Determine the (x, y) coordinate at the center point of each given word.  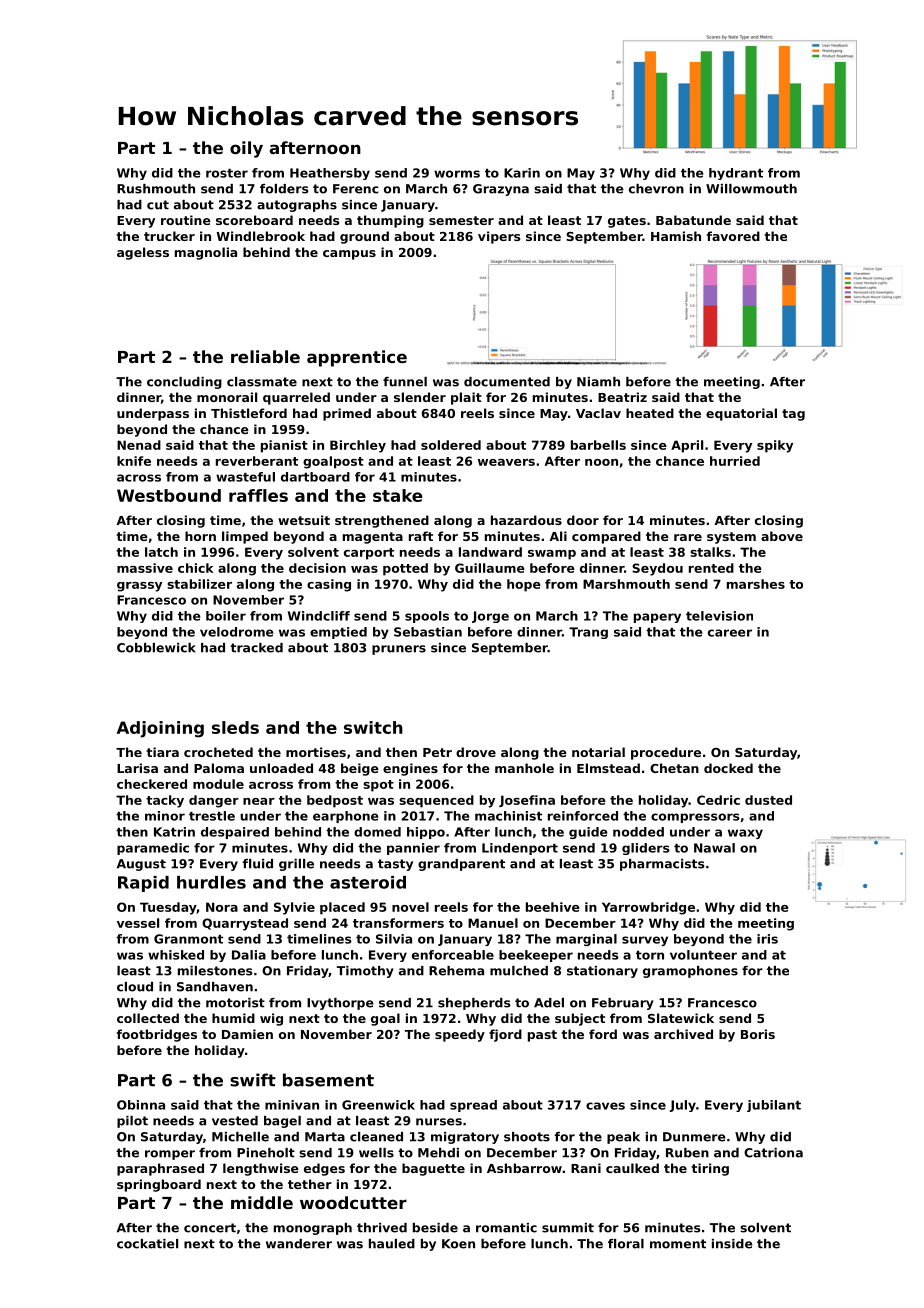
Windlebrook (261, 236)
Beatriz (622, 397)
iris (767, 939)
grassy (139, 587)
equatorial (741, 414)
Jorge (490, 617)
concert (210, 1228)
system (731, 538)
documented (507, 382)
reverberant (257, 461)
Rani (586, 1168)
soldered (451, 445)
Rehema (456, 971)
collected (148, 1018)
